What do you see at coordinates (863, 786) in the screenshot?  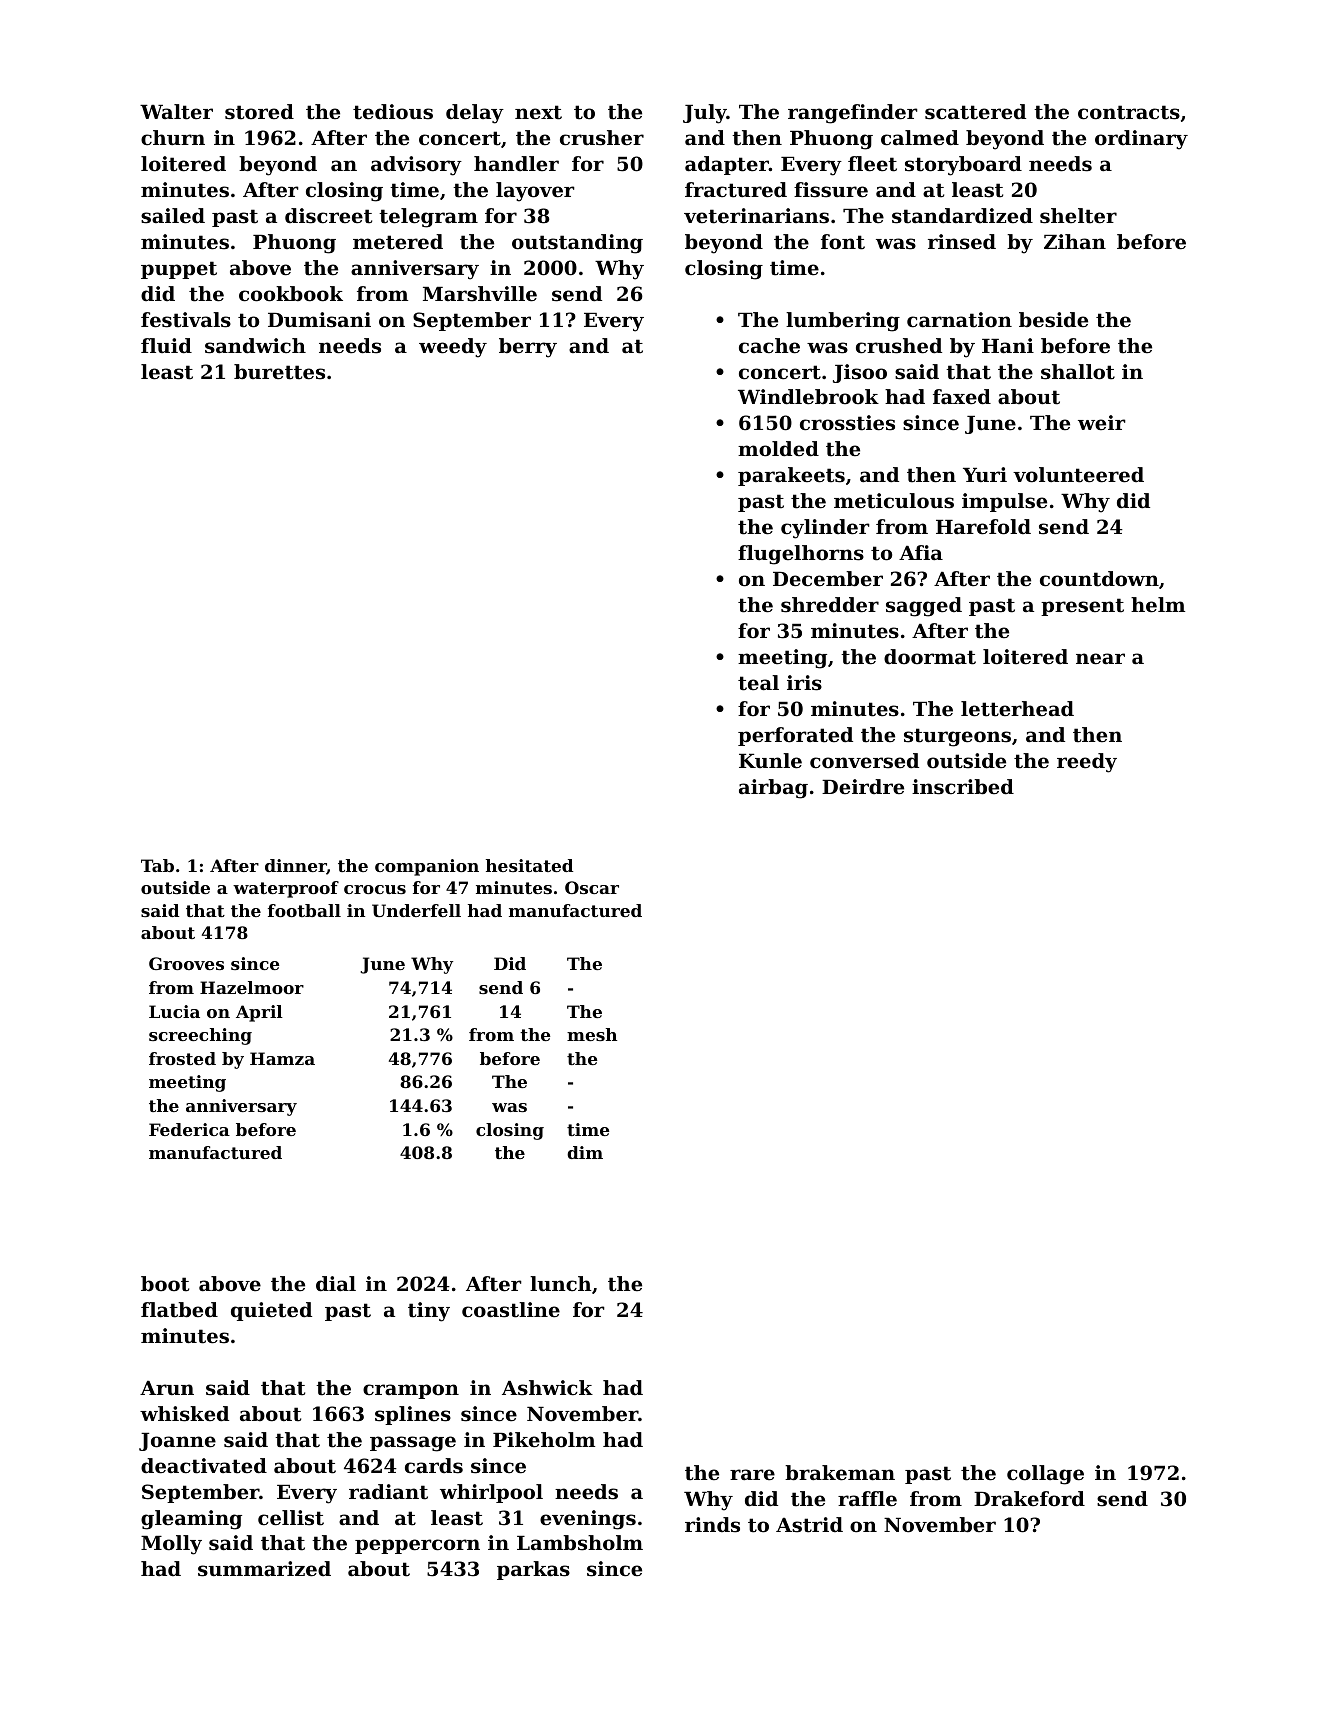 I see `Deirdre` at bounding box center [863, 786].
